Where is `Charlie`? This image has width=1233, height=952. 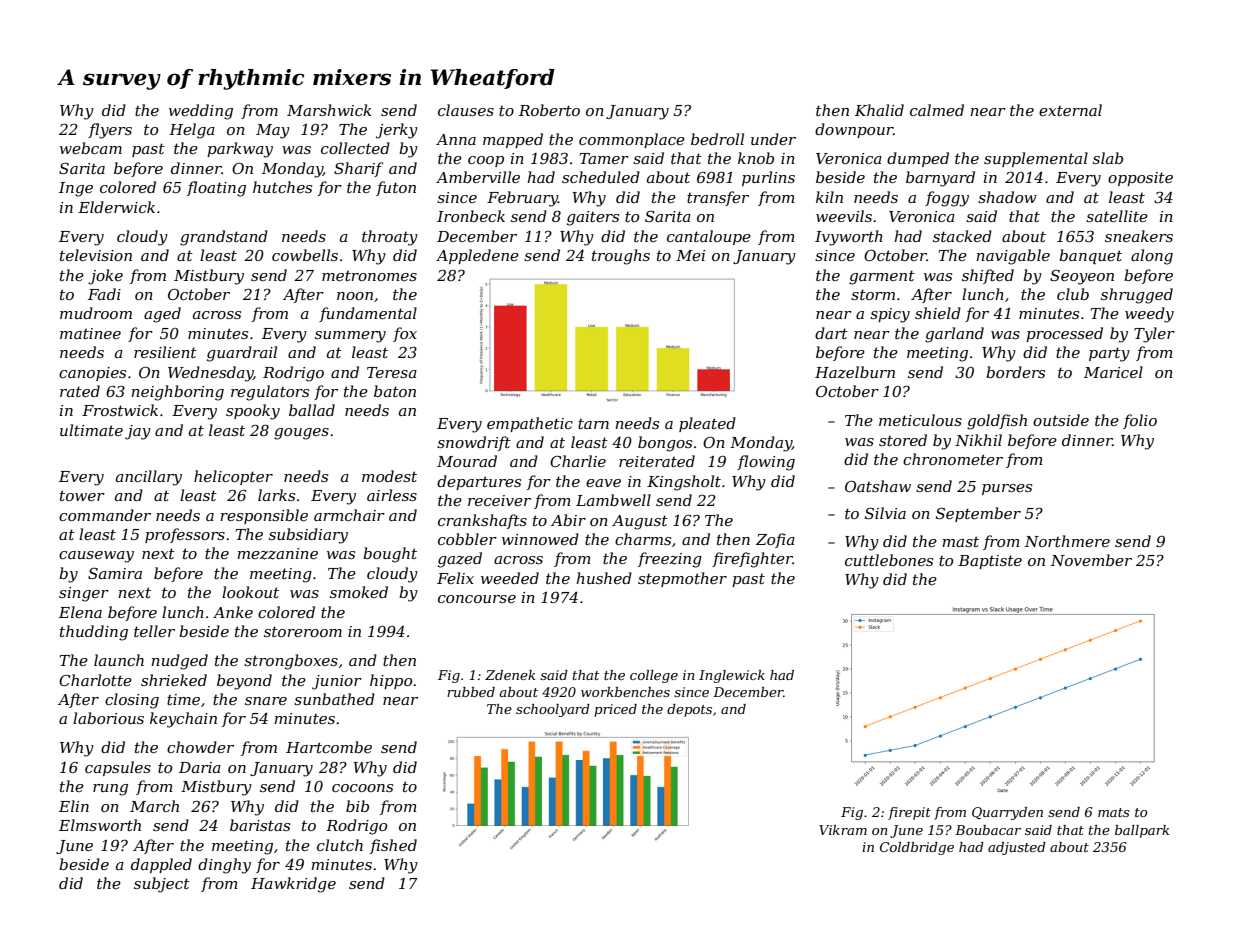 Charlie is located at coordinates (578, 461).
